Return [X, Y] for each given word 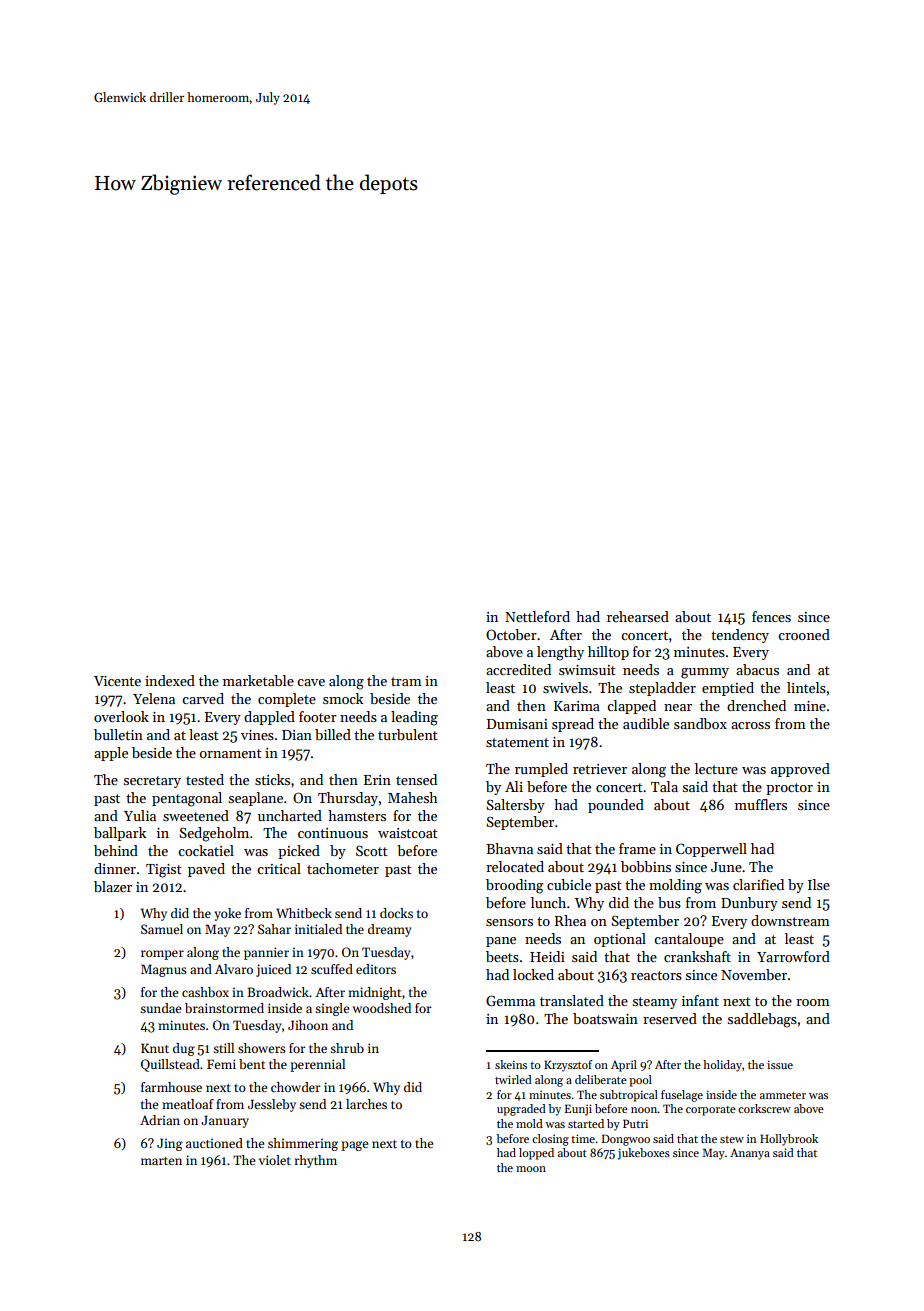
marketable [258, 680]
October [511, 634]
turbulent [408, 734]
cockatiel [206, 850]
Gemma [510, 1000]
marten [161, 1161]
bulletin [118, 734]
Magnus [164, 970]
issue [780, 1064]
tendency [740, 636]
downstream [790, 920]
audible [646, 723]
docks [396, 913]
